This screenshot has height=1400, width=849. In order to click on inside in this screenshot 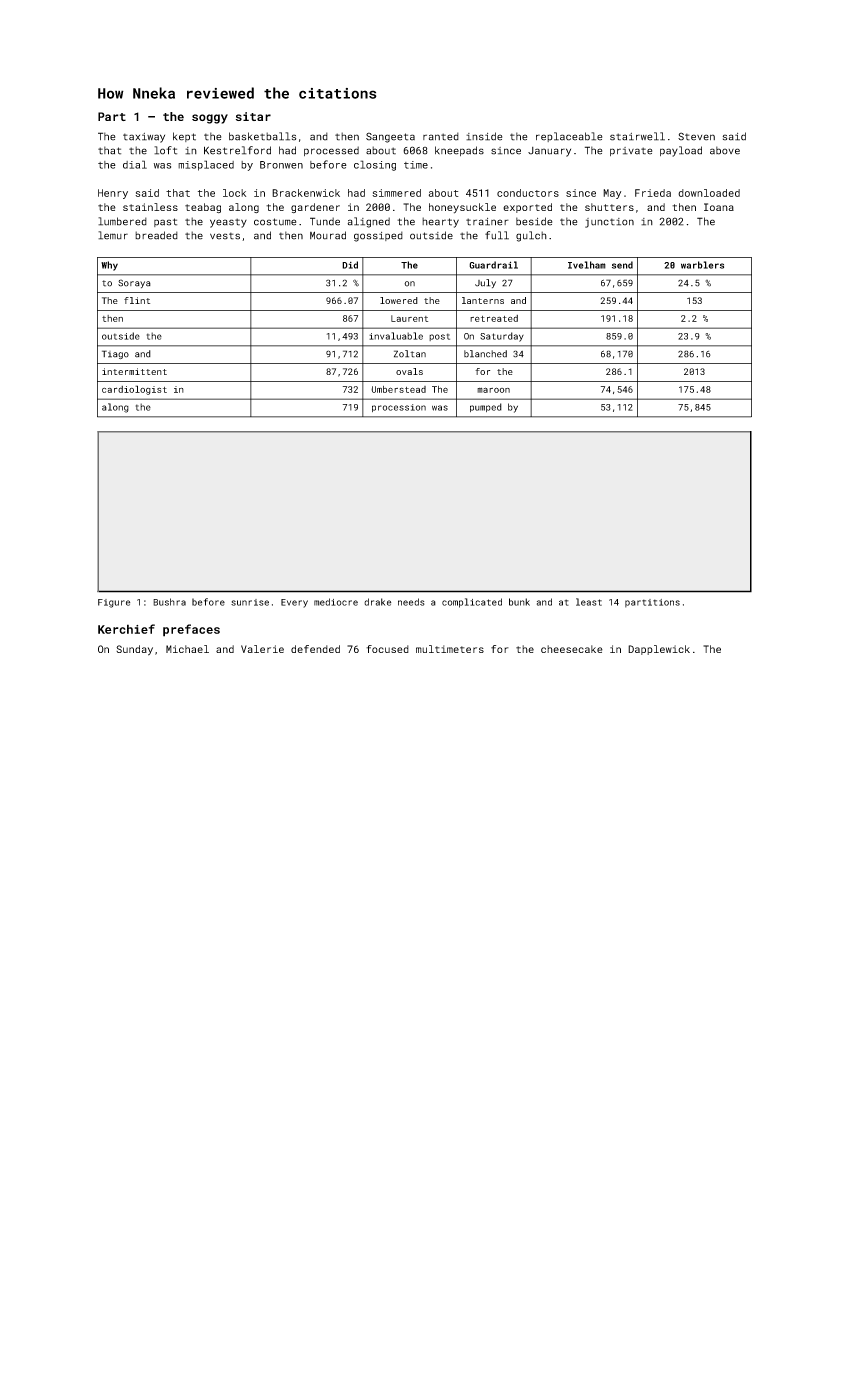, I will do `click(484, 136)`.
